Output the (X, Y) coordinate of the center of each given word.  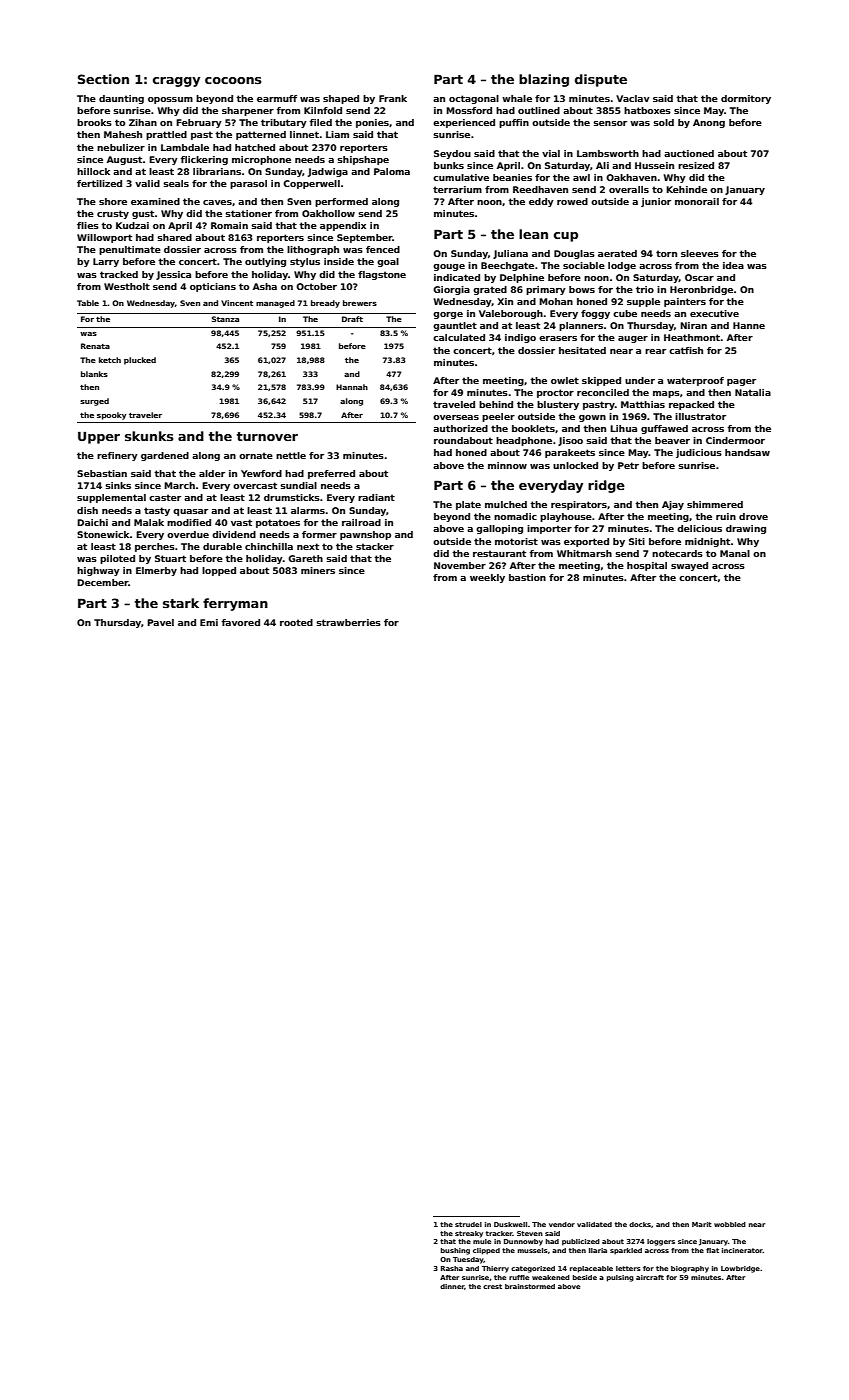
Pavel (160, 622)
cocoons (233, 80)
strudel (468, 1224)
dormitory (746, 99)
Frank (393, 98)
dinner (452, 1287)
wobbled (730, 1224)
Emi (209, 622)
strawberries (348, 622)
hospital (647, 566)
